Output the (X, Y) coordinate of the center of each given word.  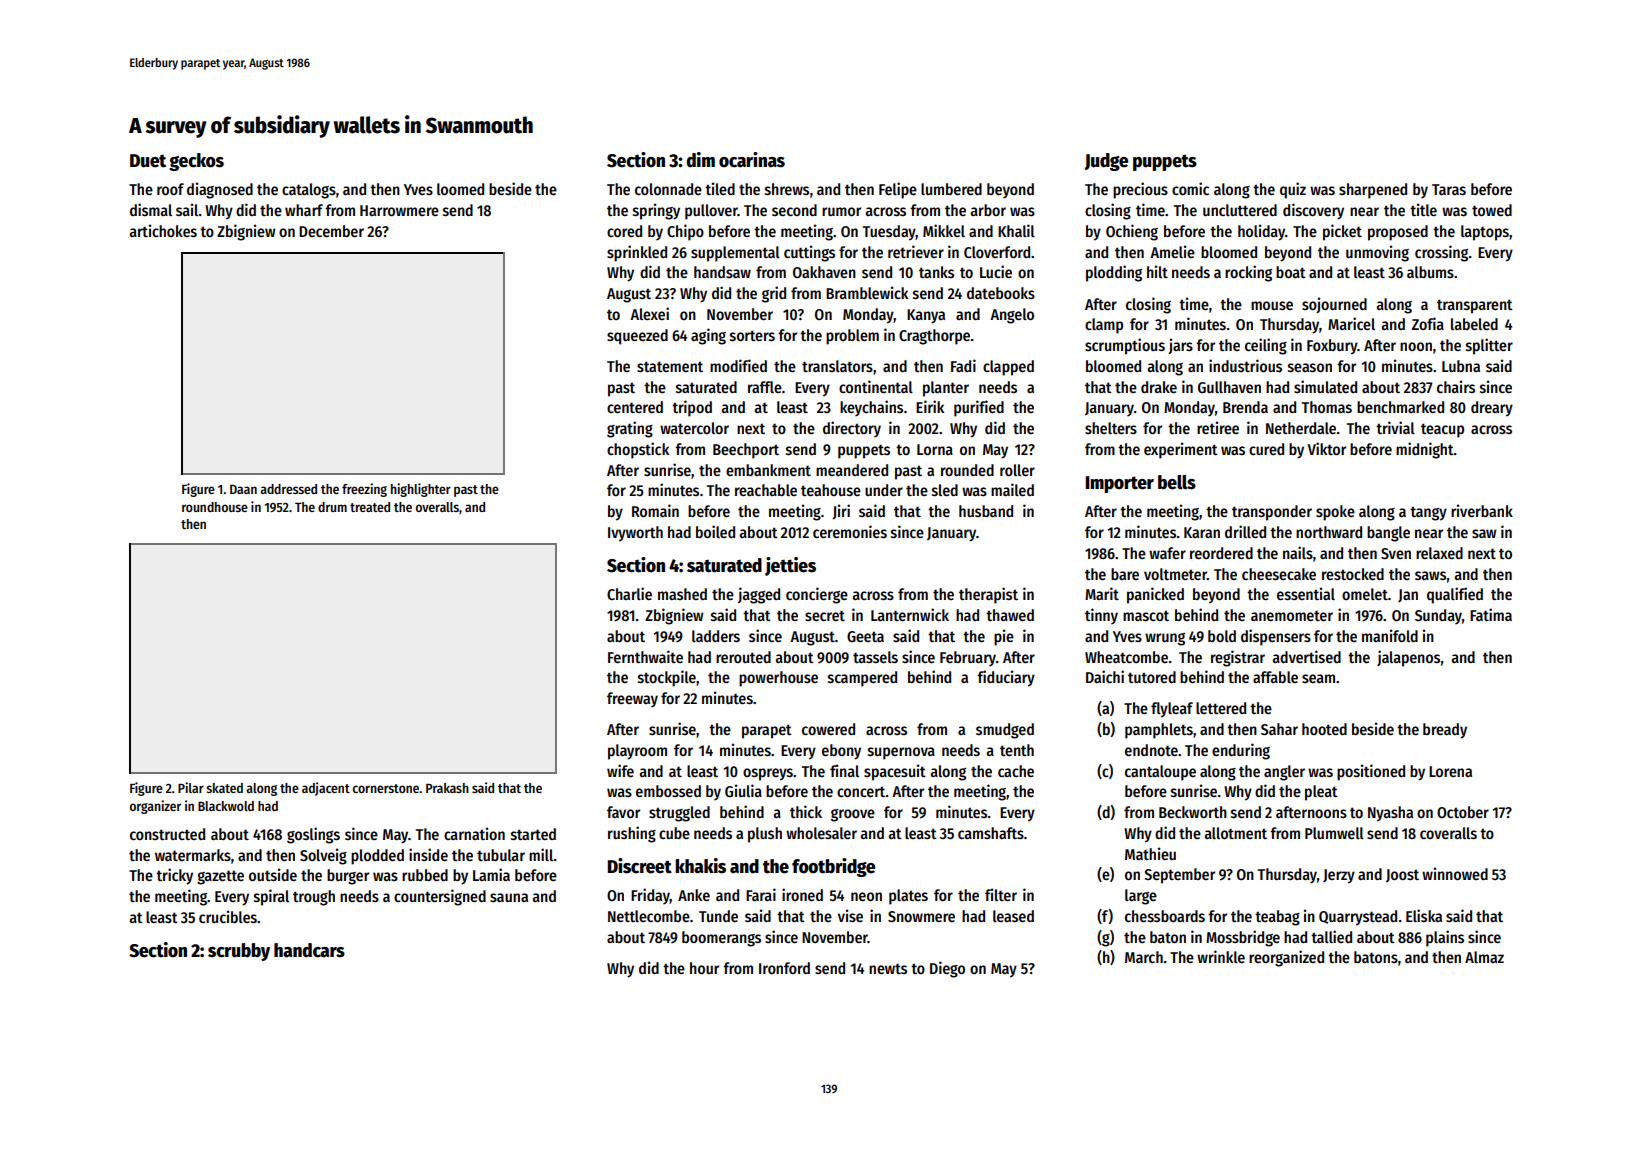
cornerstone (386, 788)
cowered (828, 729)
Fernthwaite (645, 657)
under (884, 490)
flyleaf (1172, 710)
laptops (1485, 233)
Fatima (1491, 614)
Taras (1449, 190)
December (331, 231)
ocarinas (752, 160)
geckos (196, 162)
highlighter (421, 490)
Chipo (685, 232)
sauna (509, 897)
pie (1004, 637)
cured (1266, 449)
